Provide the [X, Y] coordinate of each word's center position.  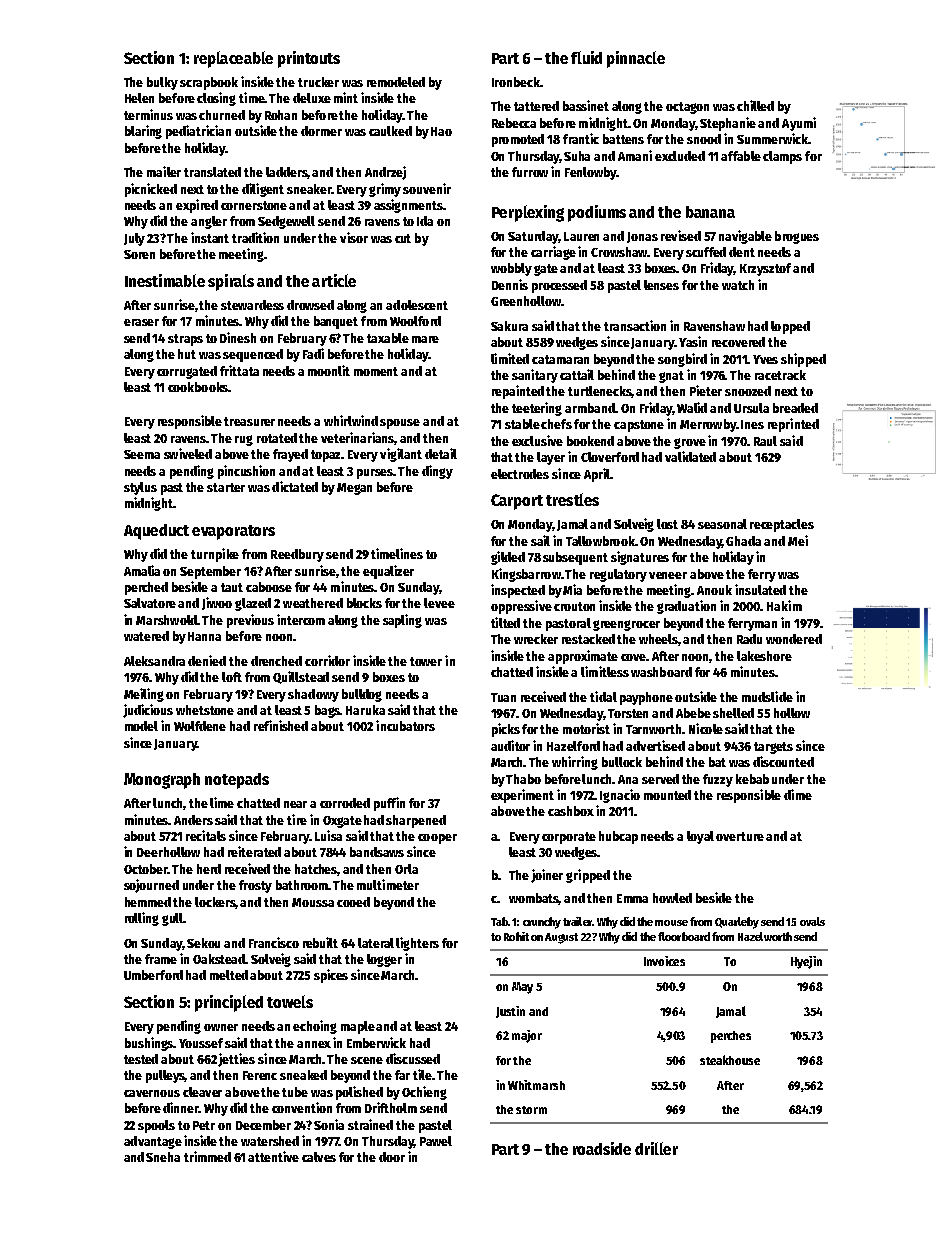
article [334, 280]
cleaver [202, 1092]
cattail [577, 374]
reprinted [793, 425]
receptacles [782, 525]
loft [232, 677]
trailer [577, 921]
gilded [508, 558]
